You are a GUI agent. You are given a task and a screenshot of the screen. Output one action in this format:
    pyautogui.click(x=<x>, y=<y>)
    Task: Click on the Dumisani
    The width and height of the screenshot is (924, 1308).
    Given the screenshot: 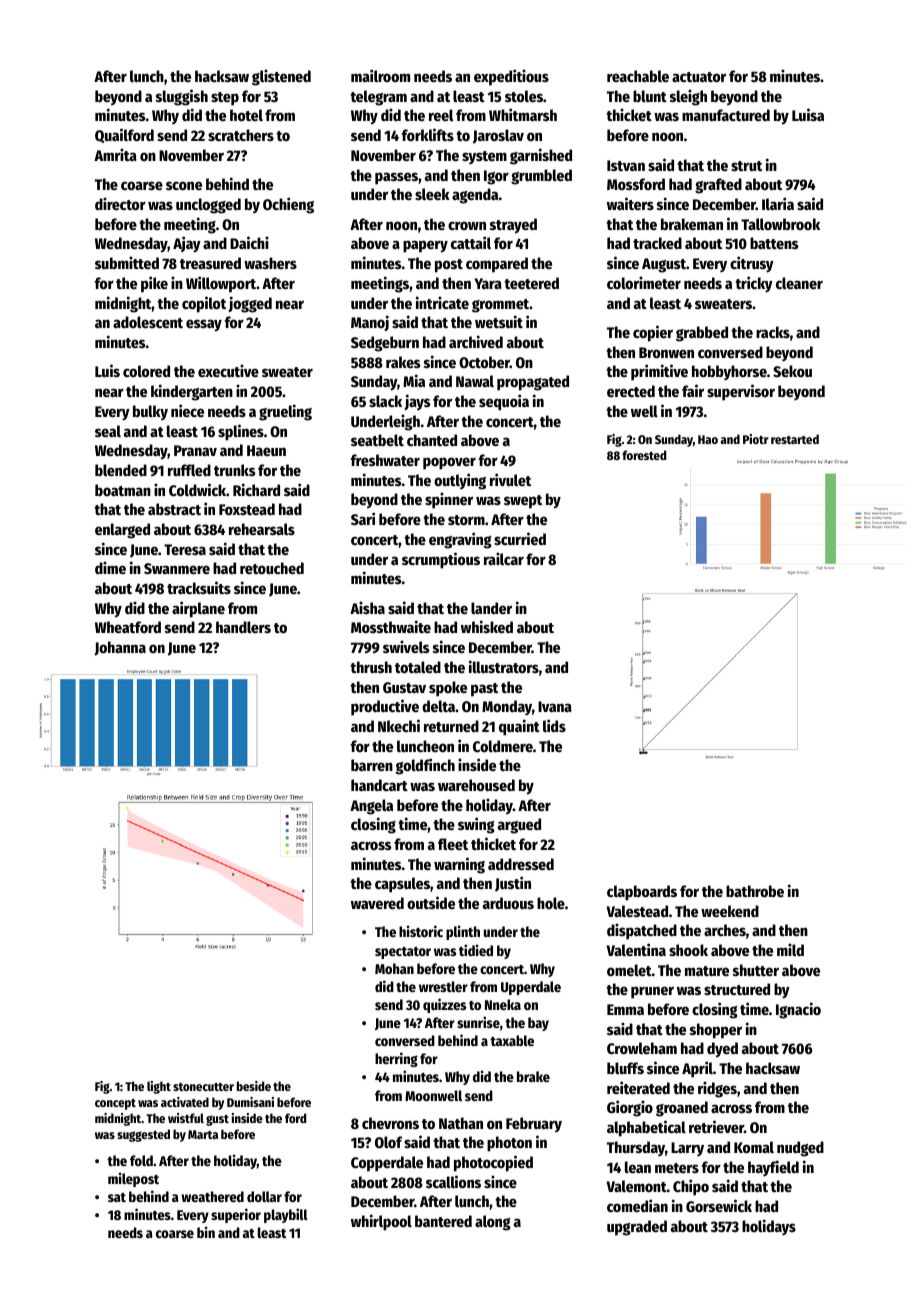 What is the action you would take?
    pyautogui.click(x=250, y=1102)
